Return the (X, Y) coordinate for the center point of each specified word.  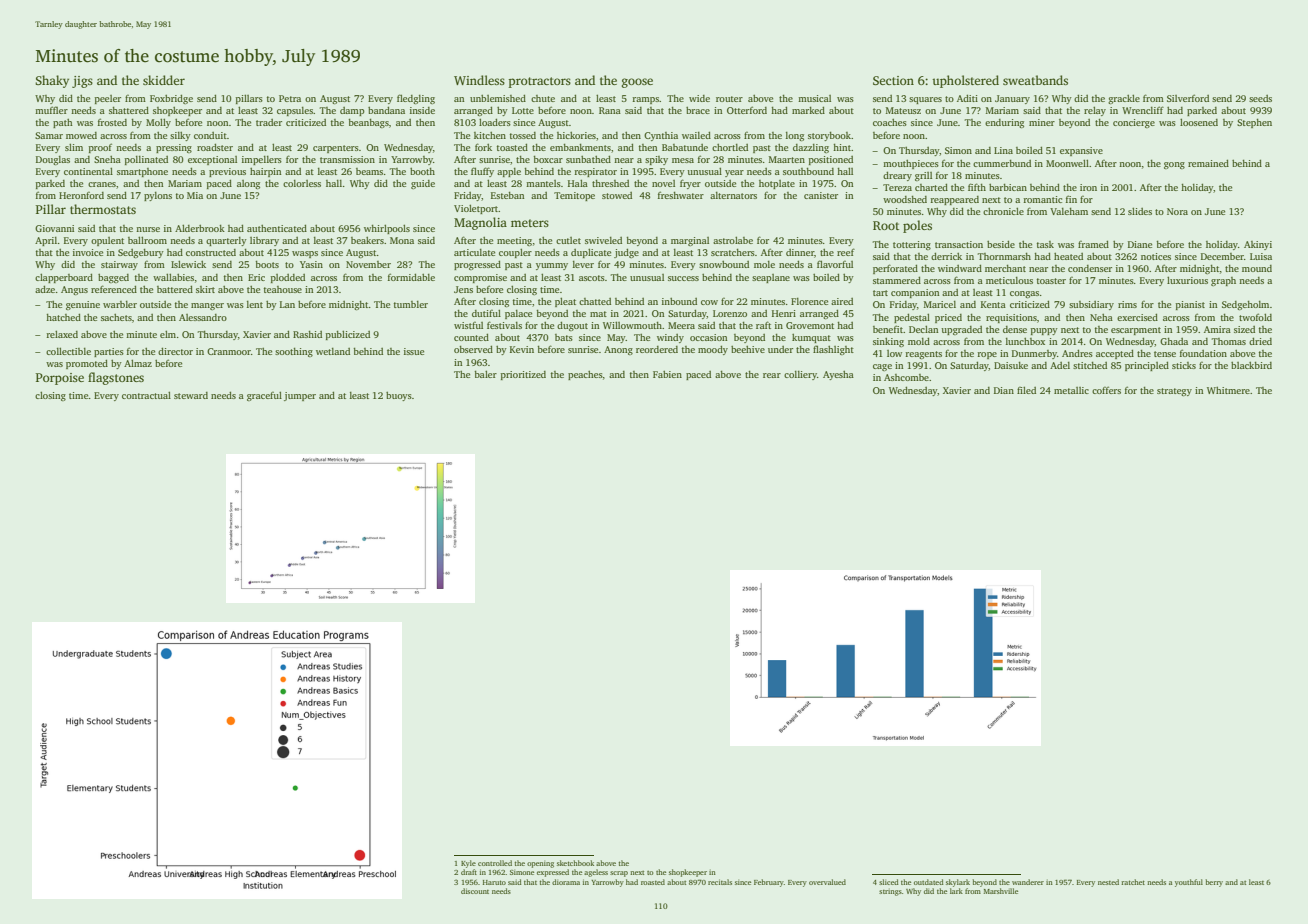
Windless (479, 80)
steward (191, 395)
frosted (112, 122)
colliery (800, 375)
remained (1208, 163)
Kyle (468, 864)
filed (1026, 390)
